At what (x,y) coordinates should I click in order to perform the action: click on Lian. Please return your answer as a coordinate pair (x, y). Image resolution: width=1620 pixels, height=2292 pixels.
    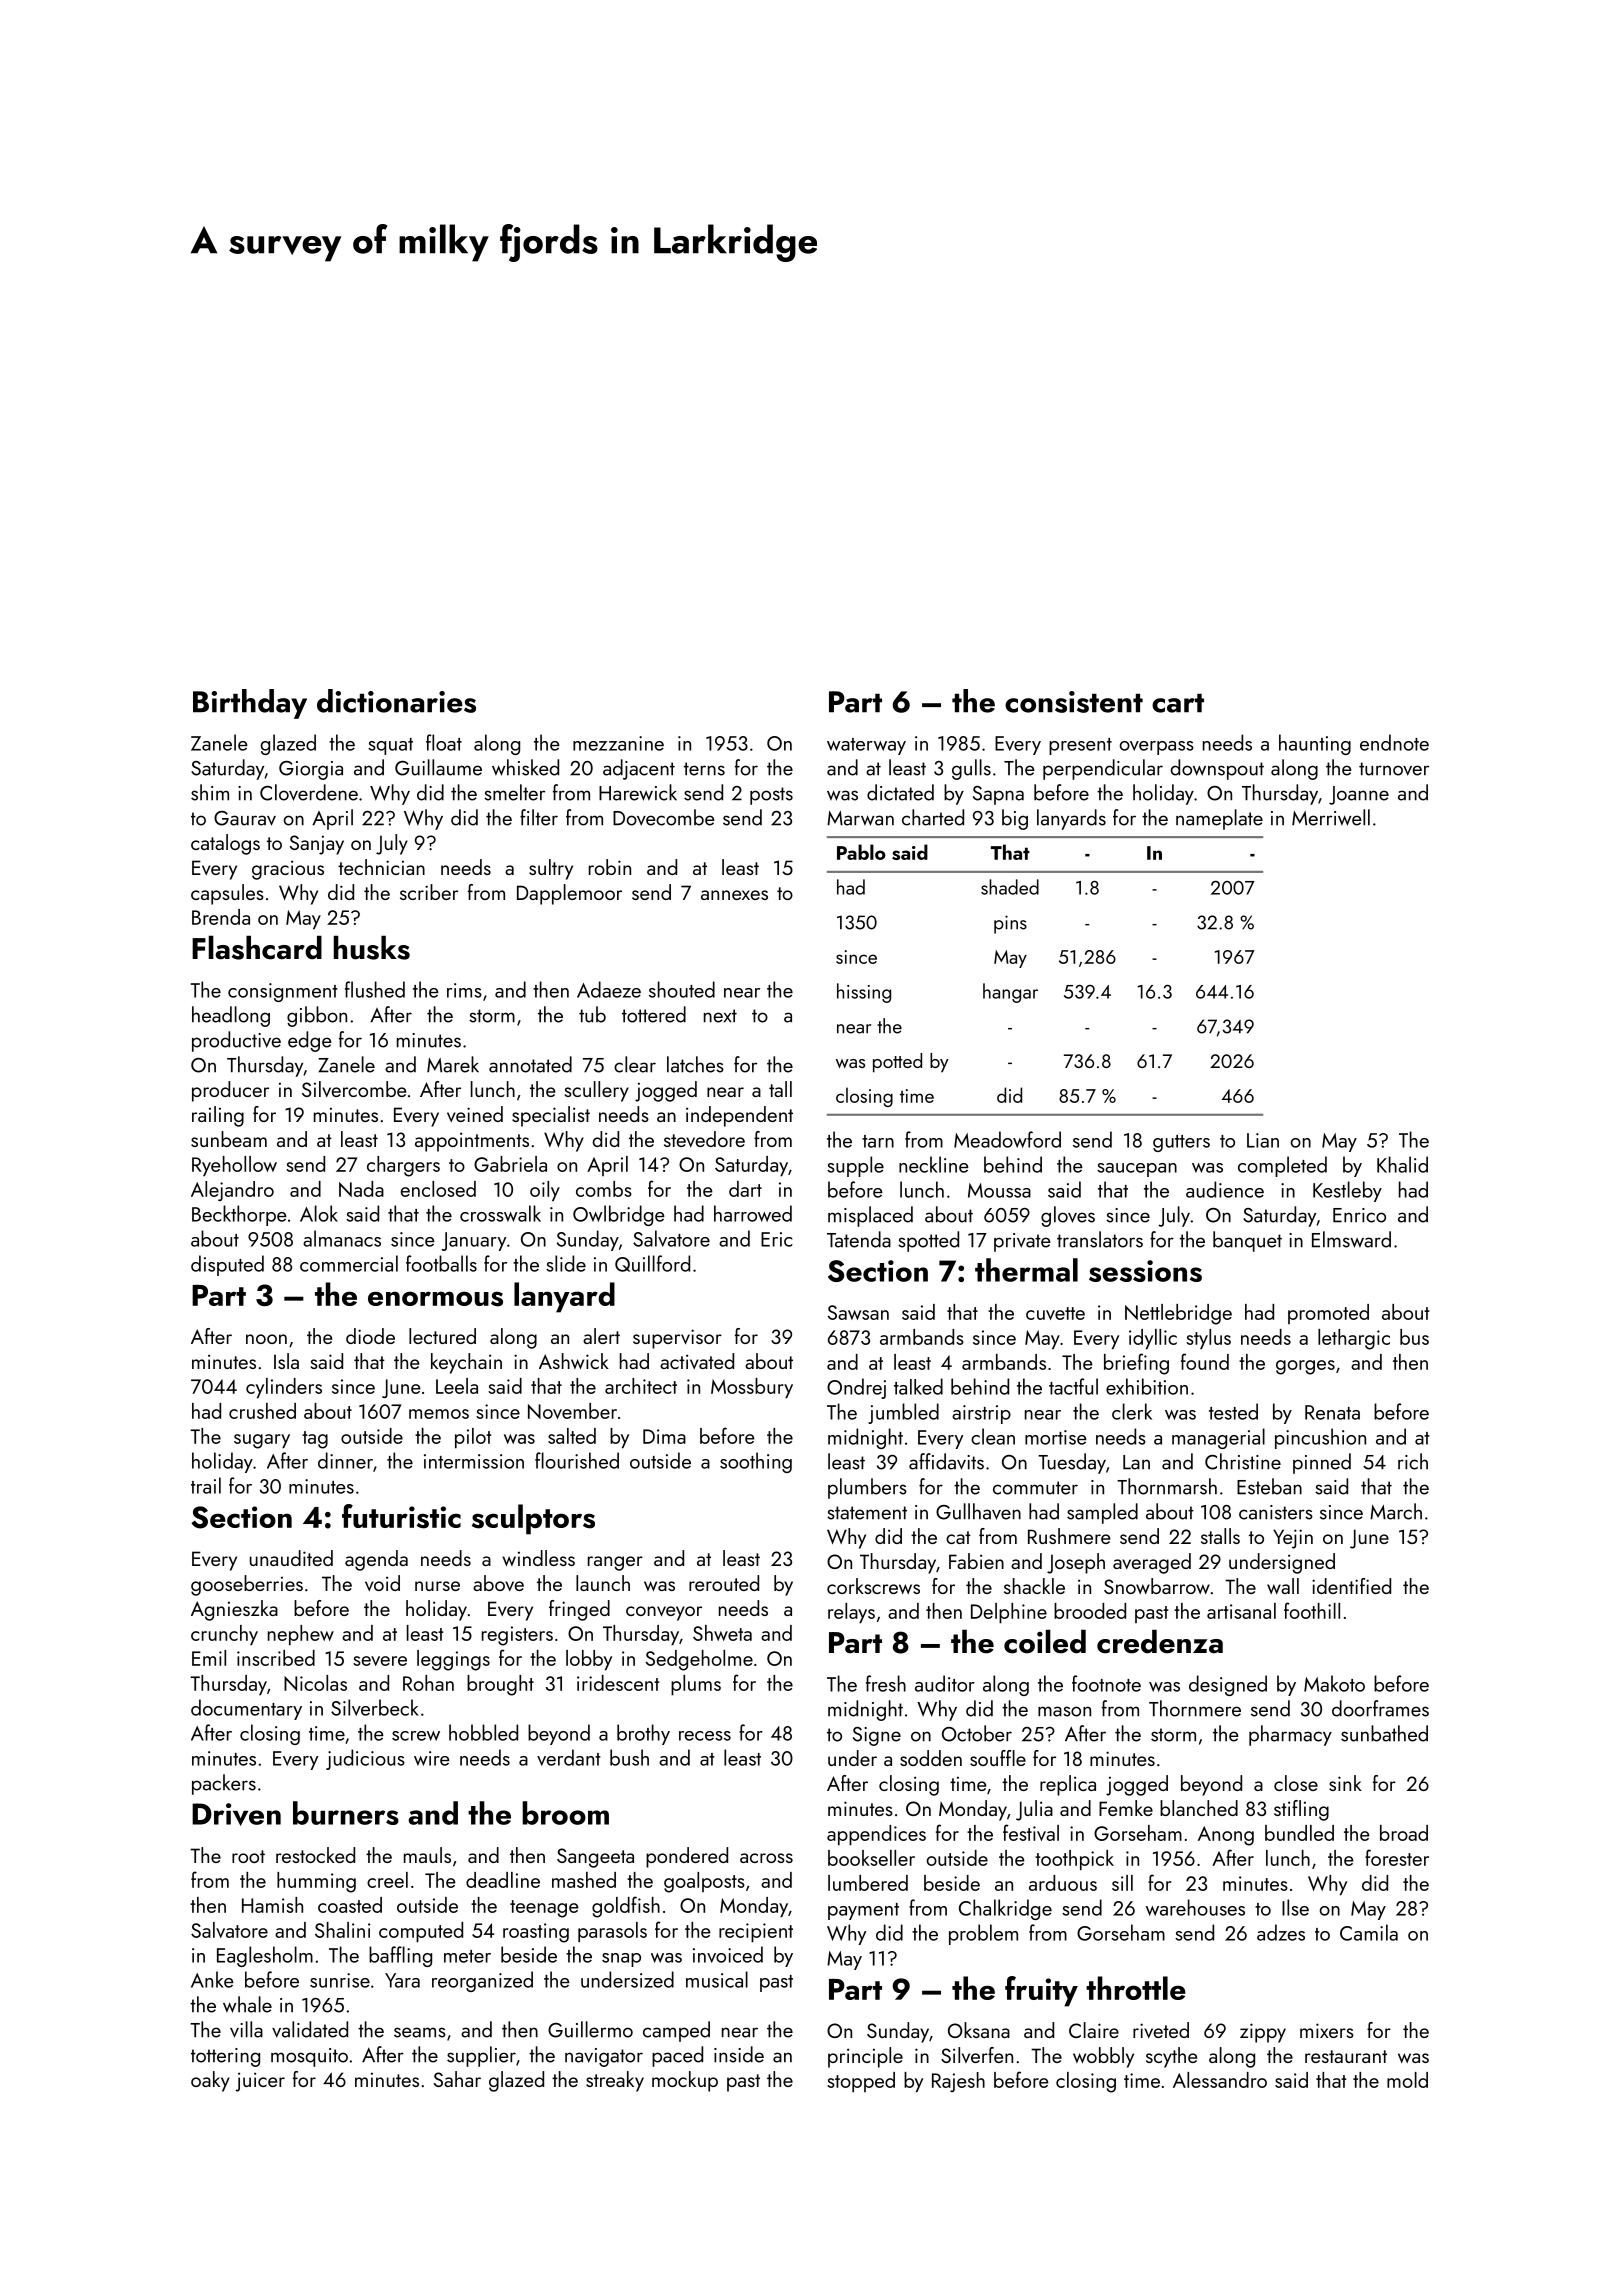
    Looking at the image, I should click on (1263, 1140).
